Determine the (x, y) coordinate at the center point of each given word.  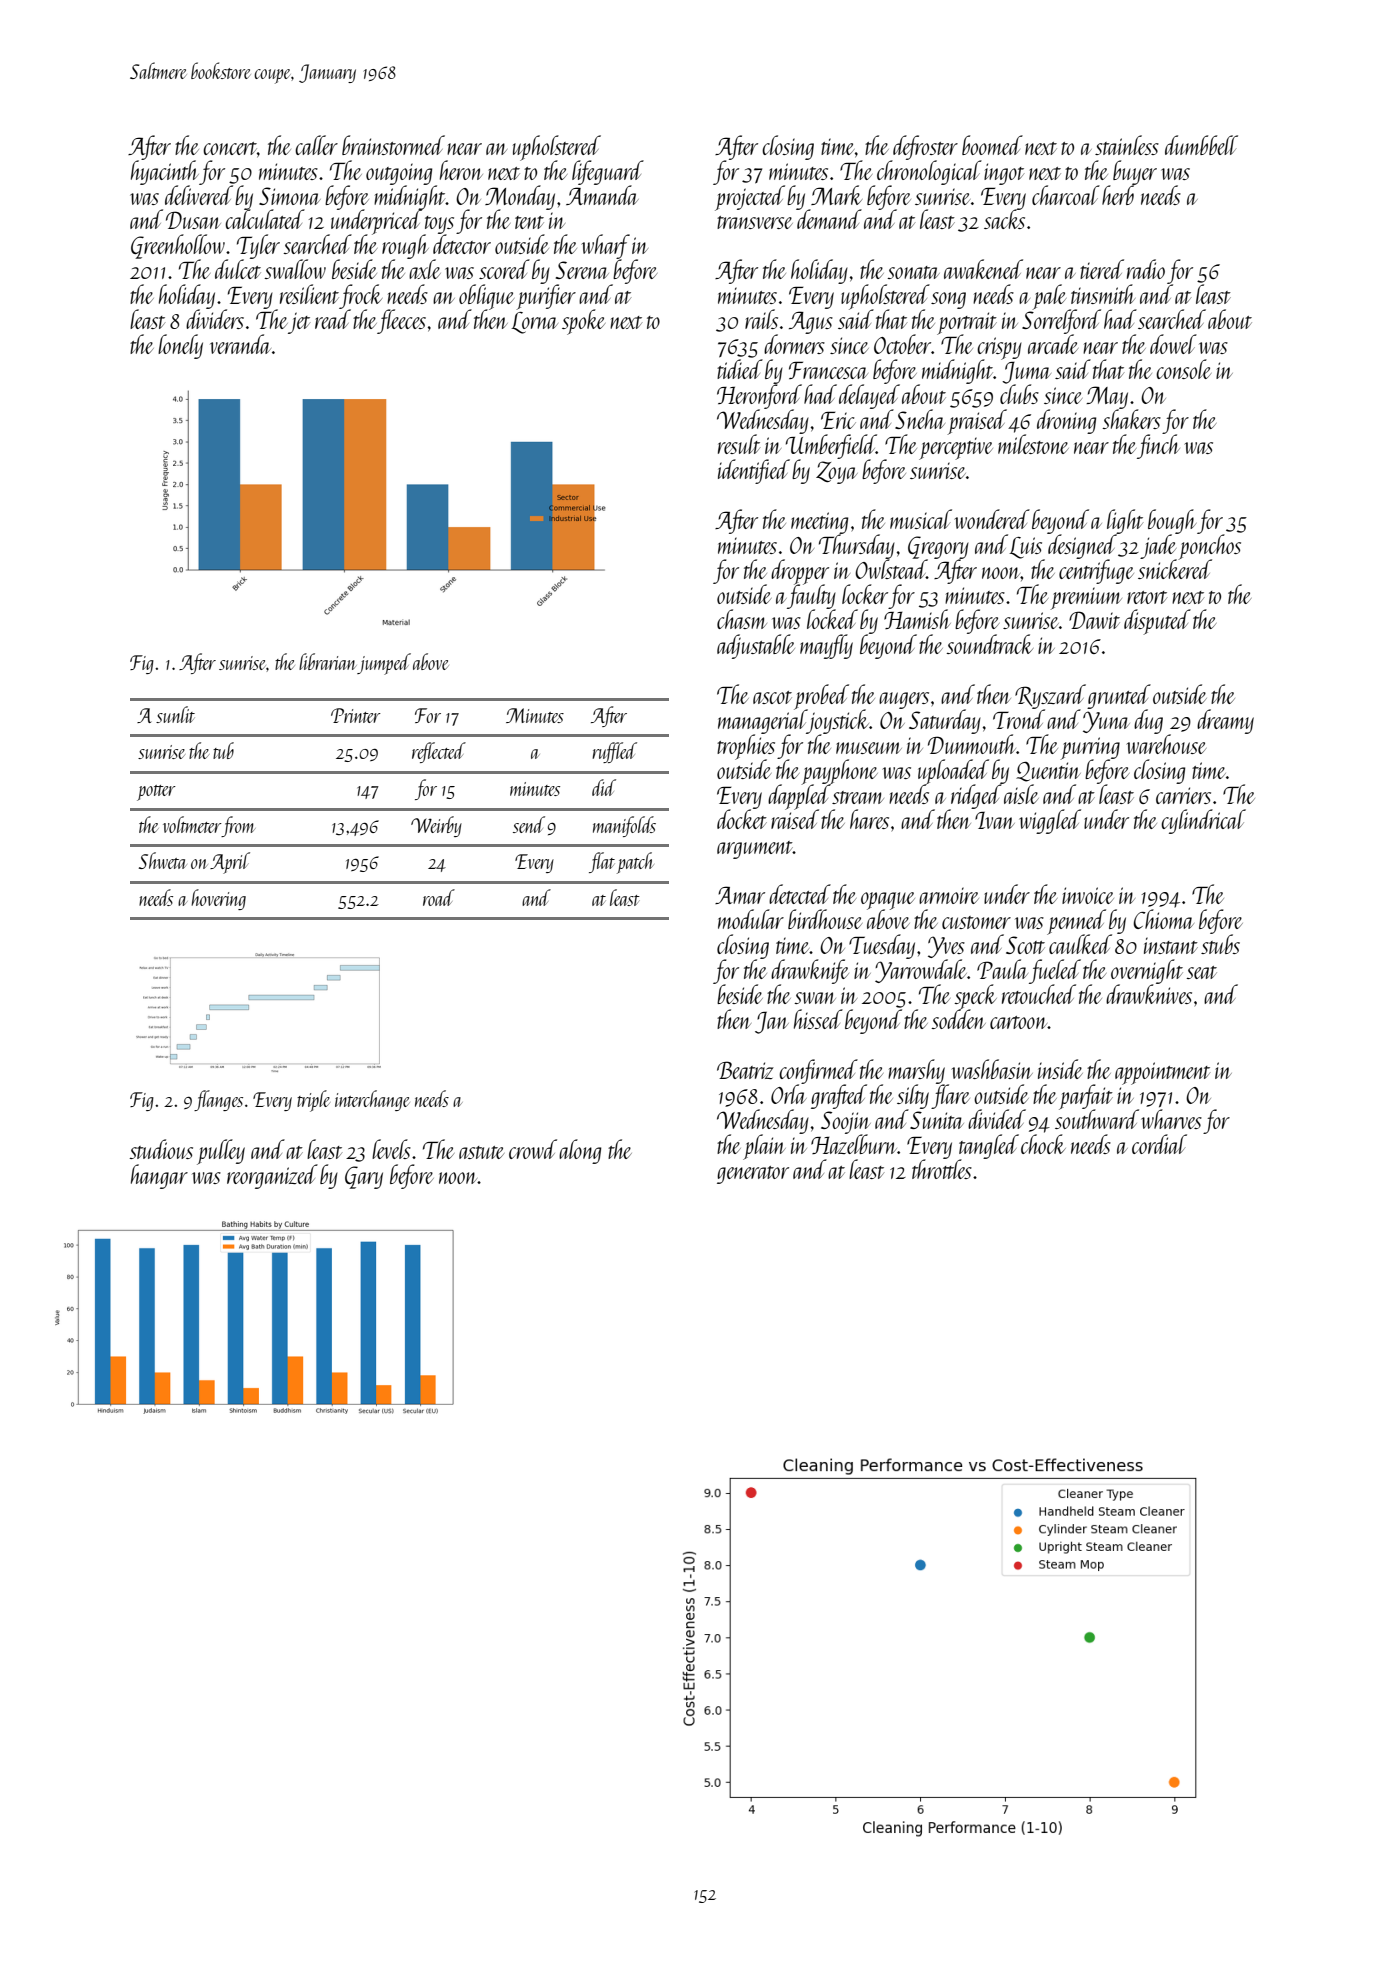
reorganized (272, 1176)
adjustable (756, 646)
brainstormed (393, 145)
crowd (533, 1149)
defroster (925, 147)
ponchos (1209, 547)
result (739, 444)
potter (156, 793)
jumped (384, 664)
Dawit (1094, 620)
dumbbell (1201, 145)
